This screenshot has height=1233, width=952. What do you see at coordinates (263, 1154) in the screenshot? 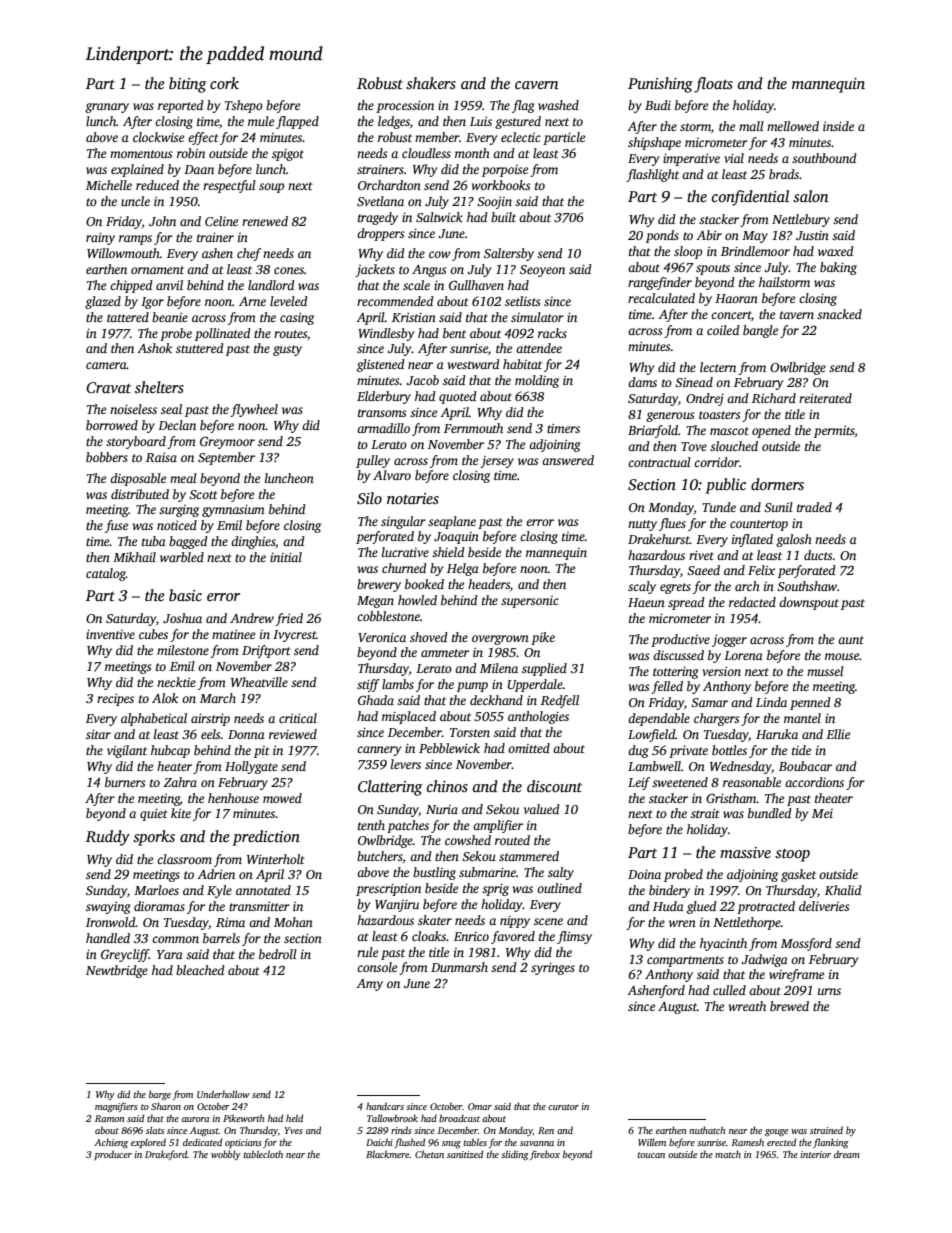
I see `tablecloth` at bounding box center [263, 1154].
